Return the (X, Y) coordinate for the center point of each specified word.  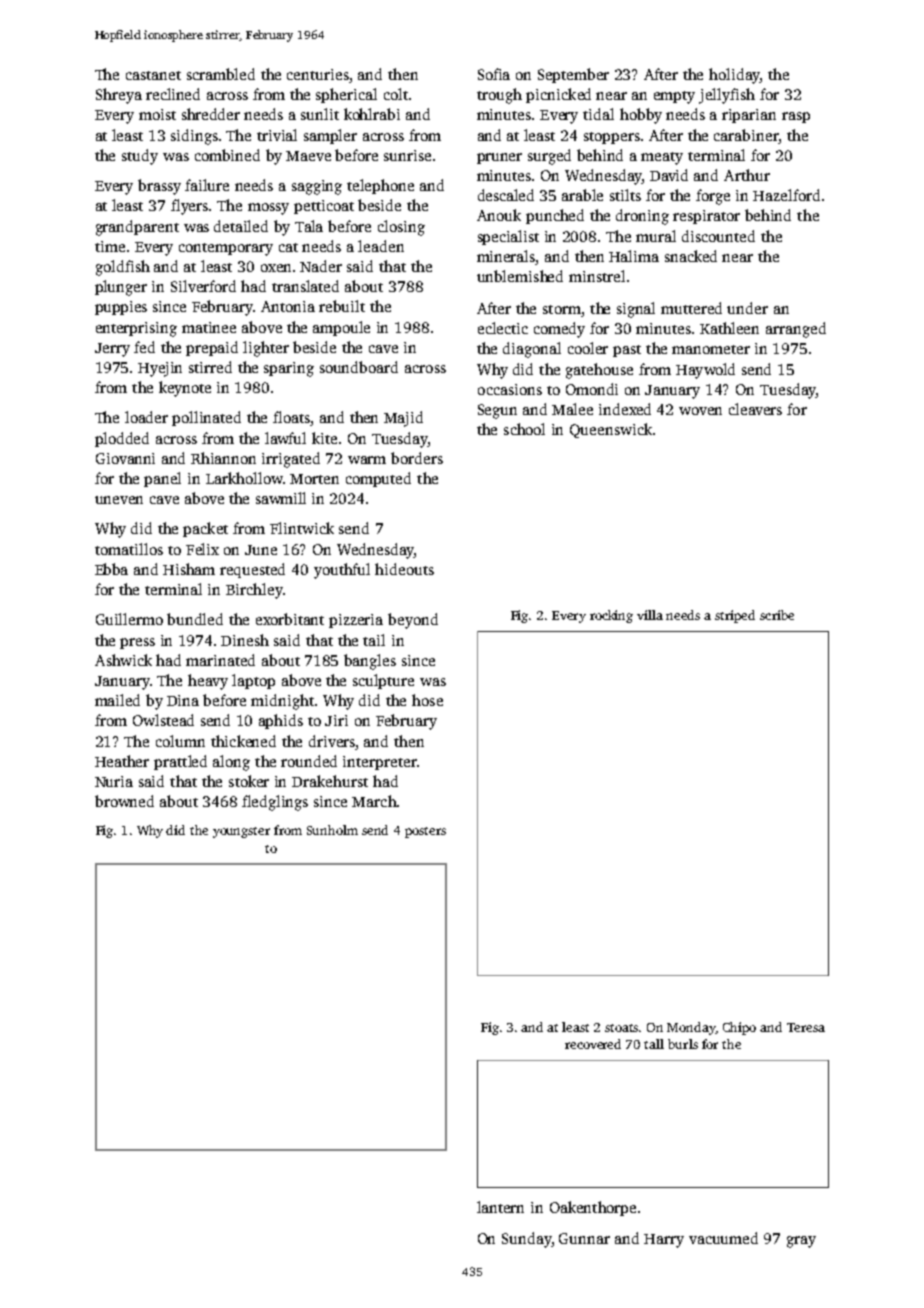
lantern (500, 1207)
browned (124, 801)
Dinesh (245, 640)
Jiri (336, 720)
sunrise (407, 155)
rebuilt (342, 306)
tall (654, 1044)
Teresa (806, 1027)
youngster (241, 832)
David (669, 175)
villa (650, 615)
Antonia (288, 306)
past (627, 351)
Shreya (119, 96)
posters (425, 832)
